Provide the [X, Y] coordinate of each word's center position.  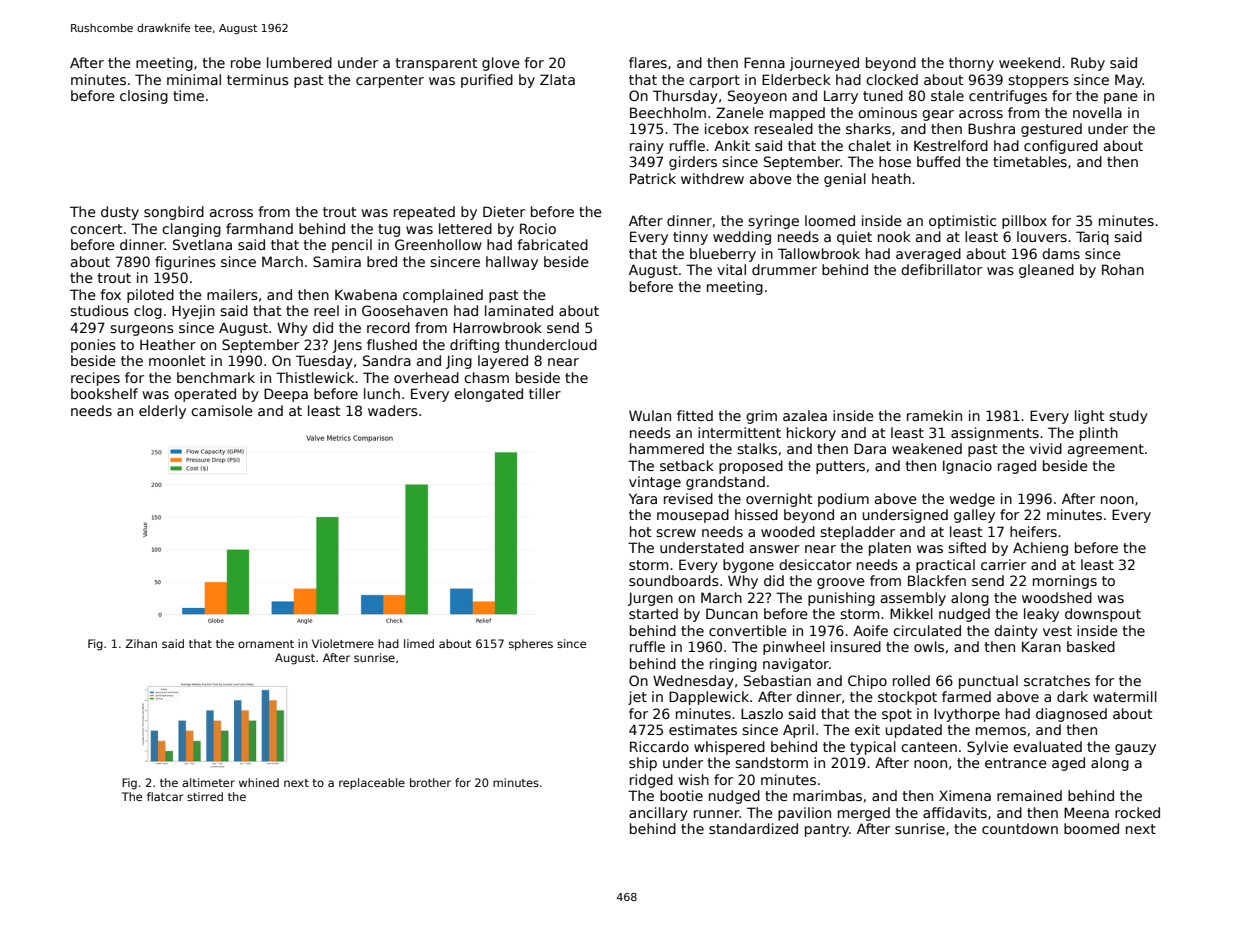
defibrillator [941, 269]
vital [731, 269]
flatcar [165, 796]
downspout [1103, 615]
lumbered [299, 62]
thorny [971, 64]
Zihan [141, 643]
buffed [938, 161]
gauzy [1135, 749]
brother [430, 782]
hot [641, 531]
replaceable [372, 784]
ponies [93, 346]
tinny [690, 238]
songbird [174, 213]
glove [501, 64]
